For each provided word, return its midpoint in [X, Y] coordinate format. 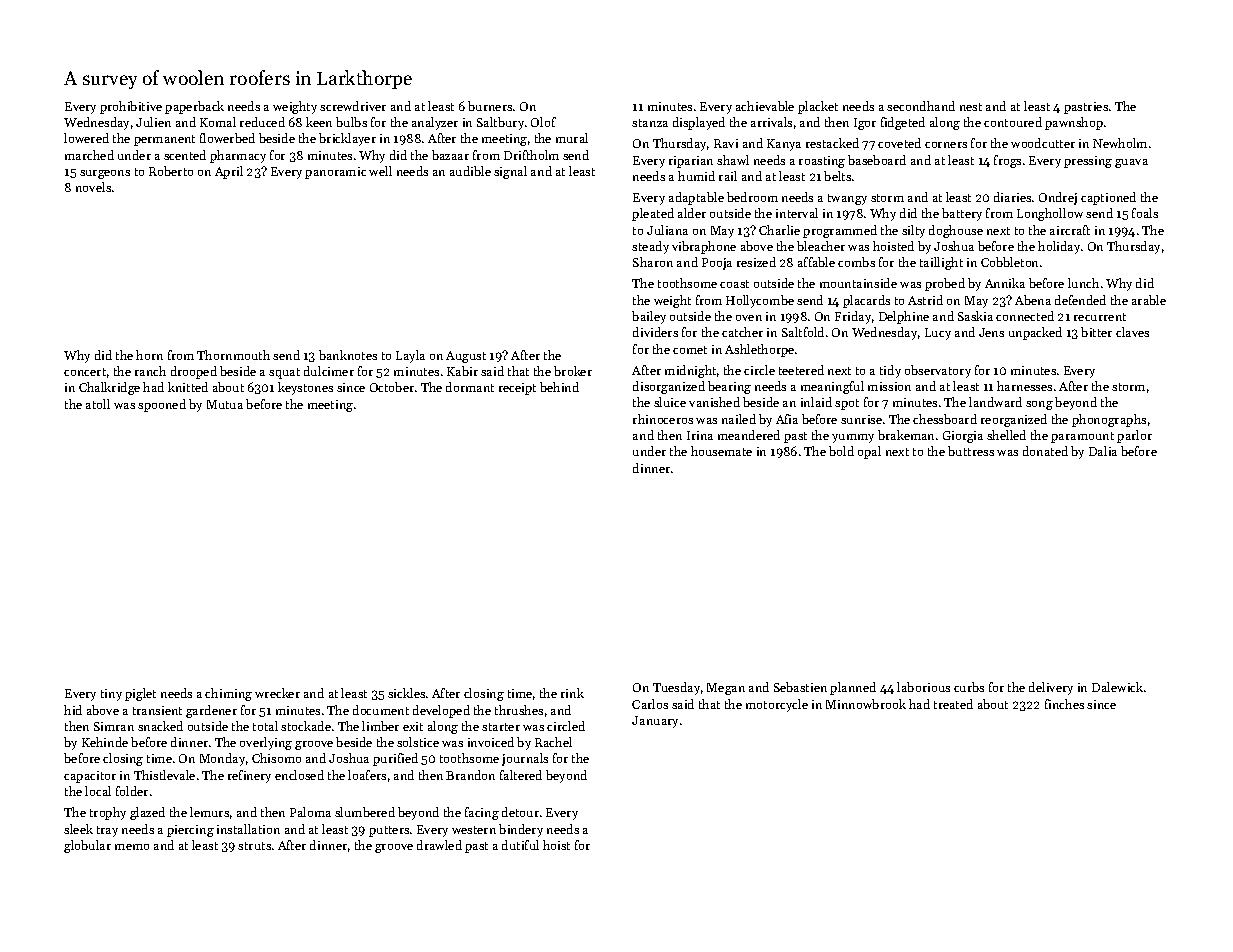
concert [85, 372]
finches [1064, 704]
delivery [1051, 688]
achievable [765, 106]
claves [1132, 332]
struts [254, 846]
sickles [406, 693]
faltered [521, 775]
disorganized [669, 387]
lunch [1083, 283]
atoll [98, 404]
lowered [86, 138]
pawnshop [1074, 123]
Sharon [653, 262]
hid [73, 710]
